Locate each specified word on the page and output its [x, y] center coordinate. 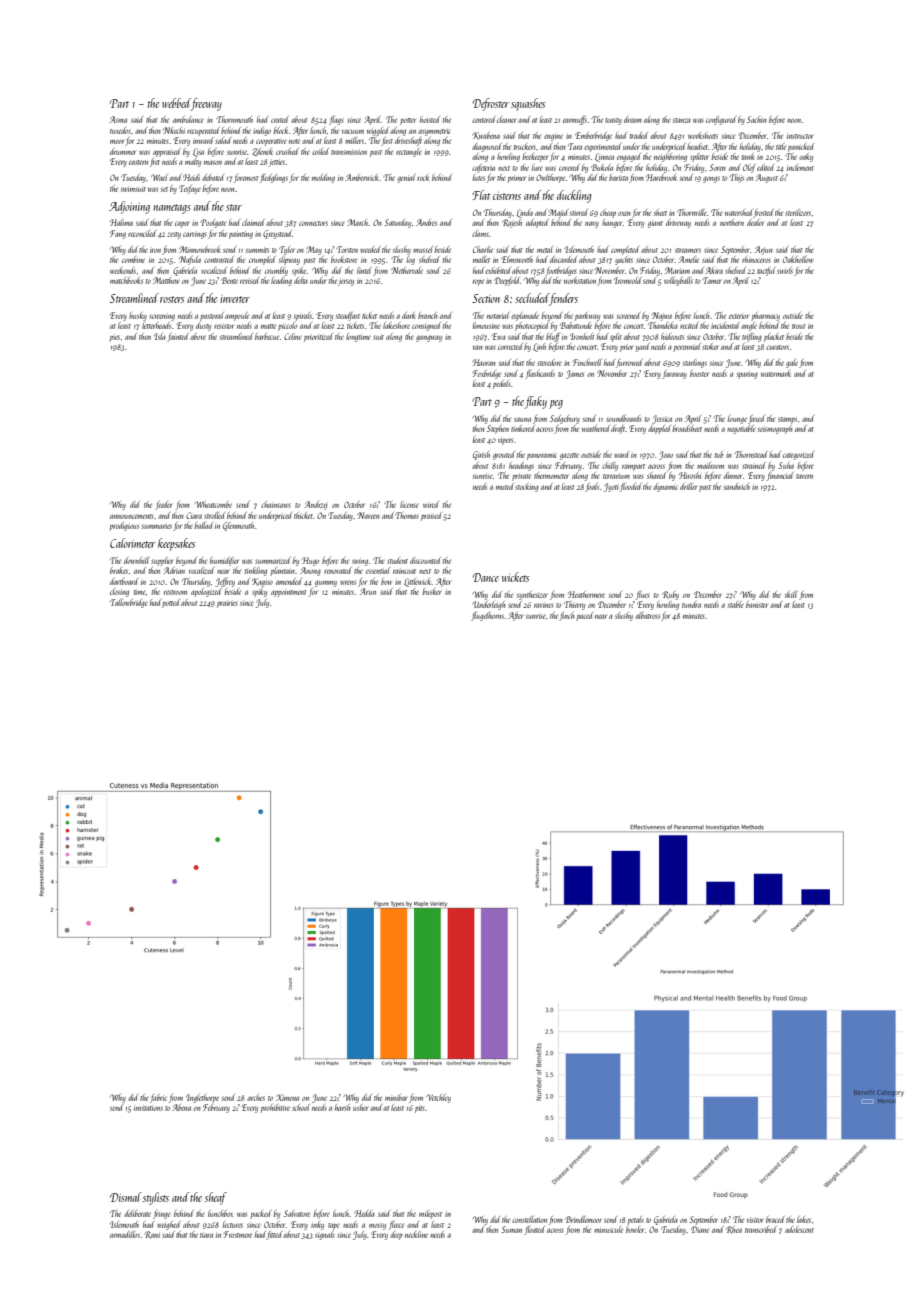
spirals [303, 316]
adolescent [799, 1229]
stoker [710, 346]
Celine [293, 336]
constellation [529, 1219]
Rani [152, 1235]
